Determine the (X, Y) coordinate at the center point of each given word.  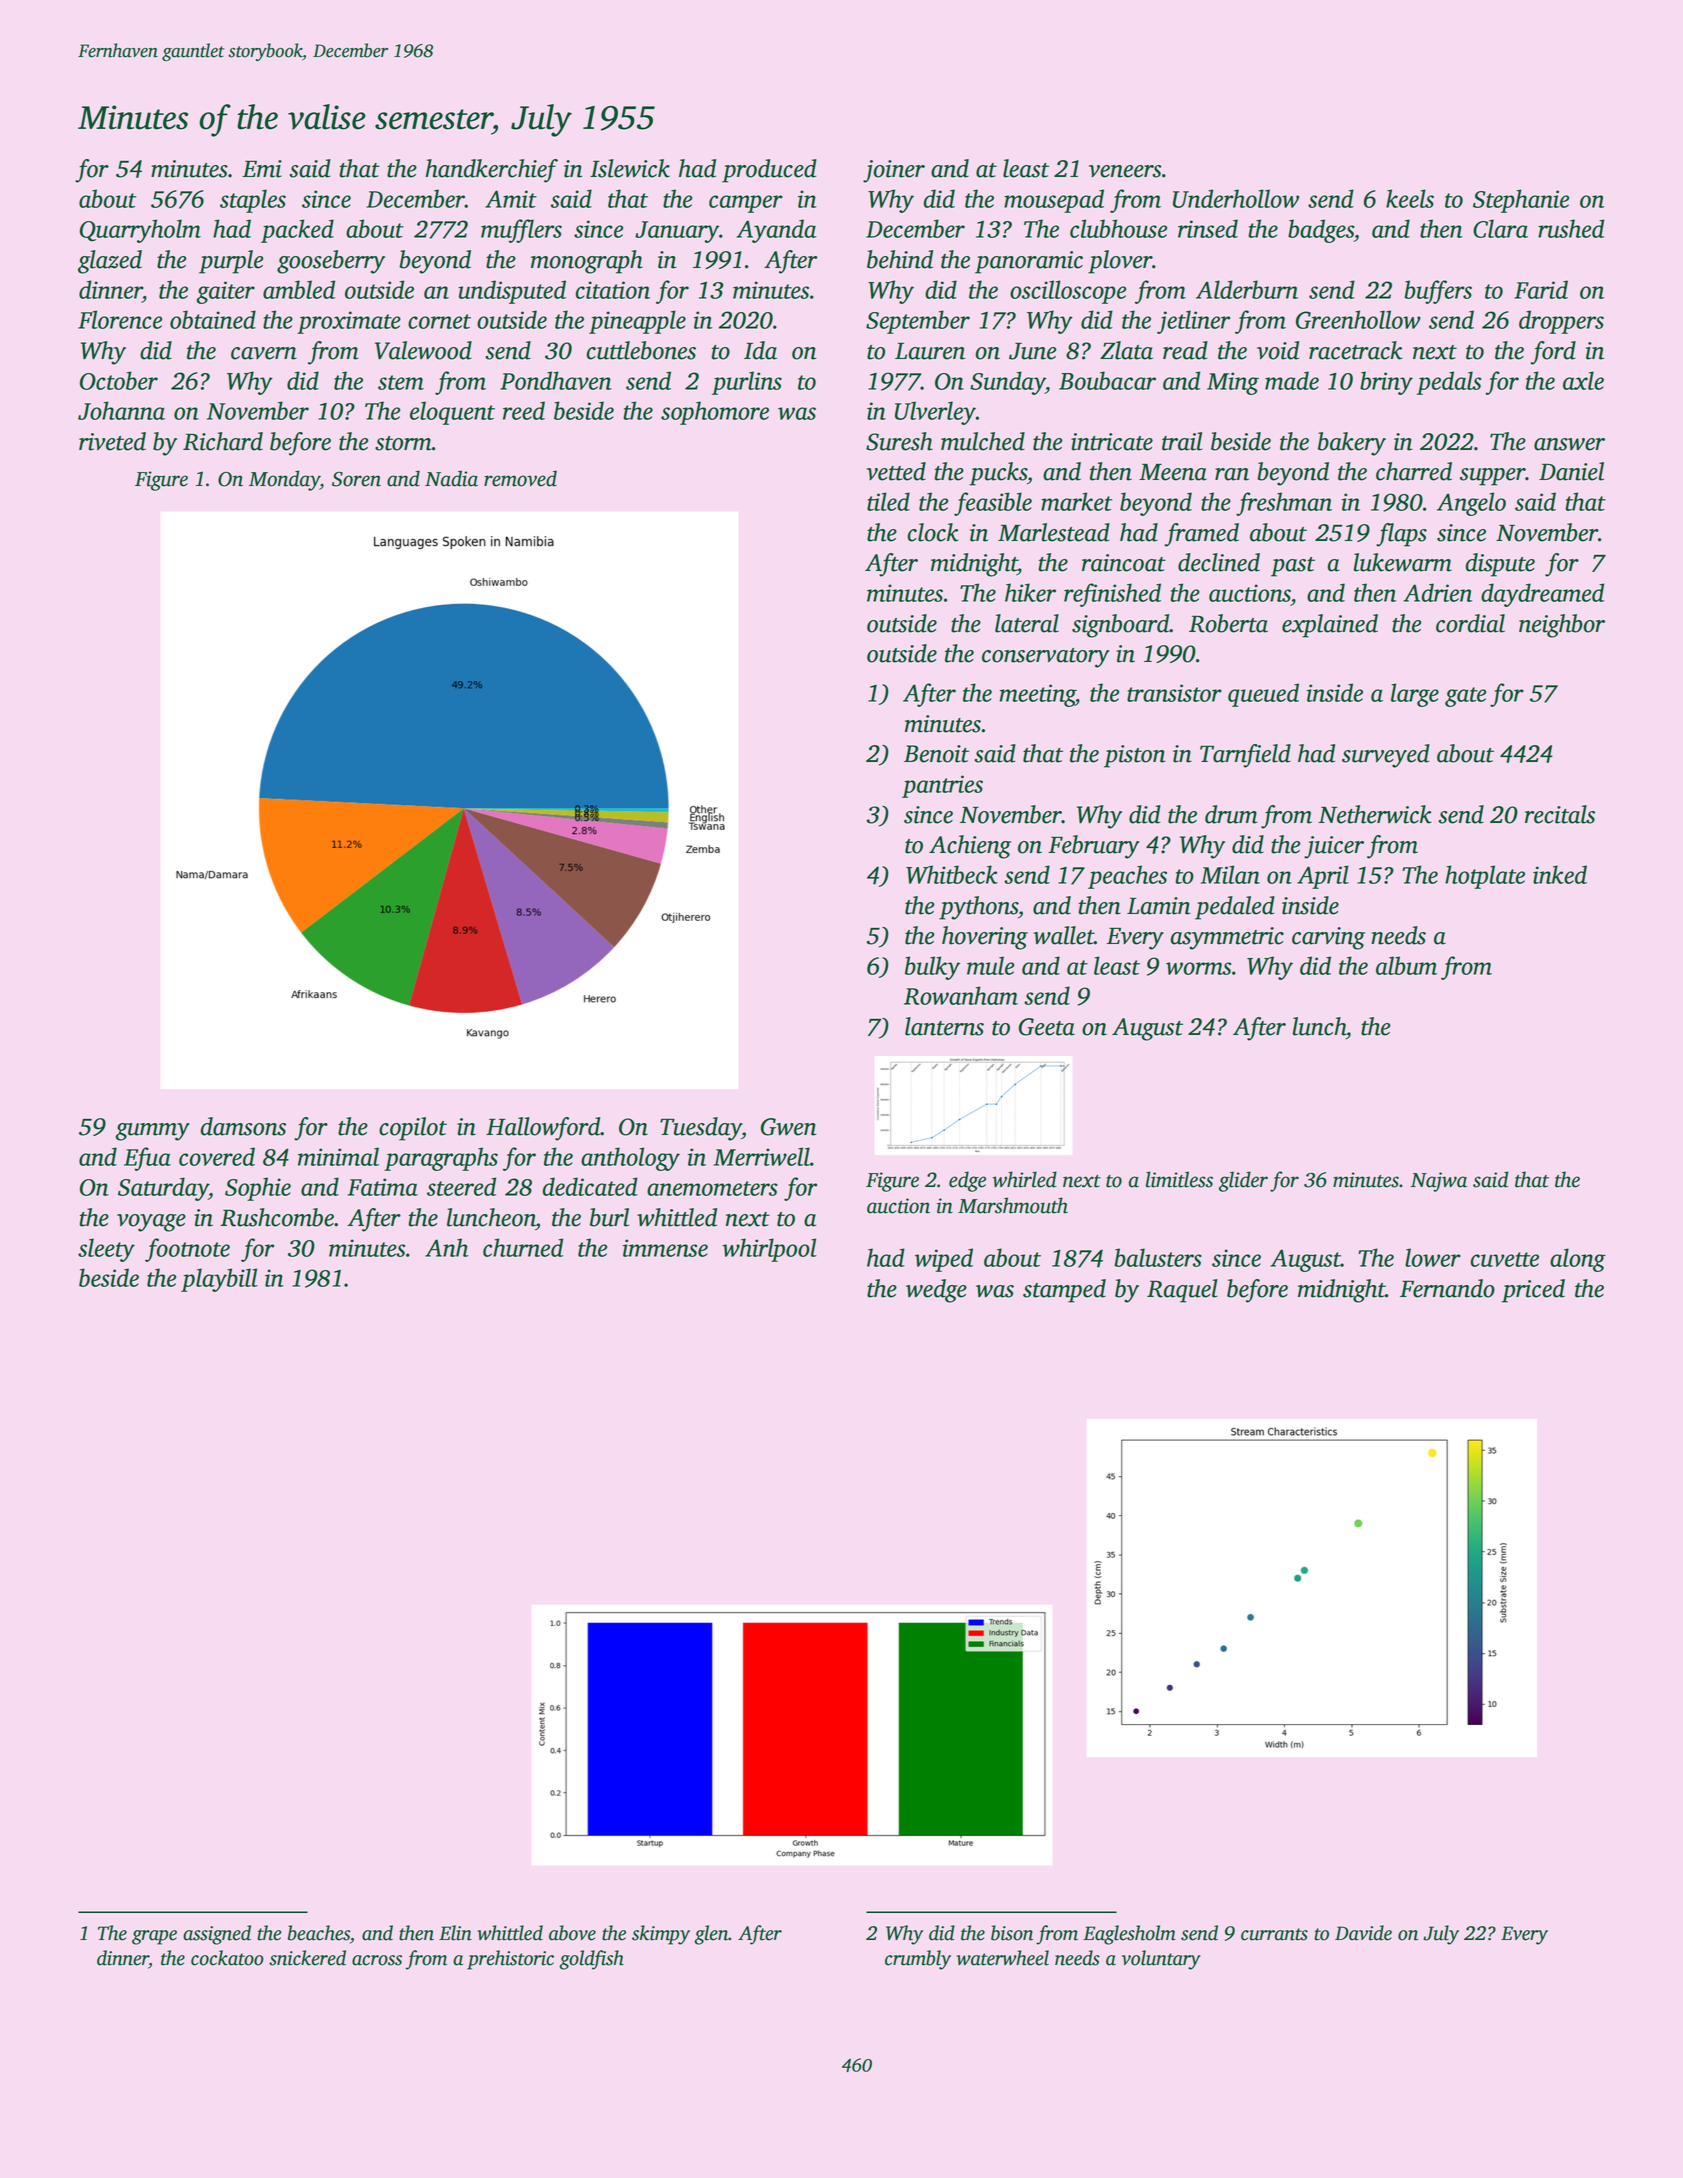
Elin (455, 1933)
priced (1533, 1291)
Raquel (1182, 1291)
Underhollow (1236, 198)
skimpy (661, 1935)
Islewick (630, 168)
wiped (944, 1260)
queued (1263, 695)
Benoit (936, 754)
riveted (112, 441)
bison (1012, 1933)
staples (253, 201)
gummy (153, 1132)
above (572, 1933)
